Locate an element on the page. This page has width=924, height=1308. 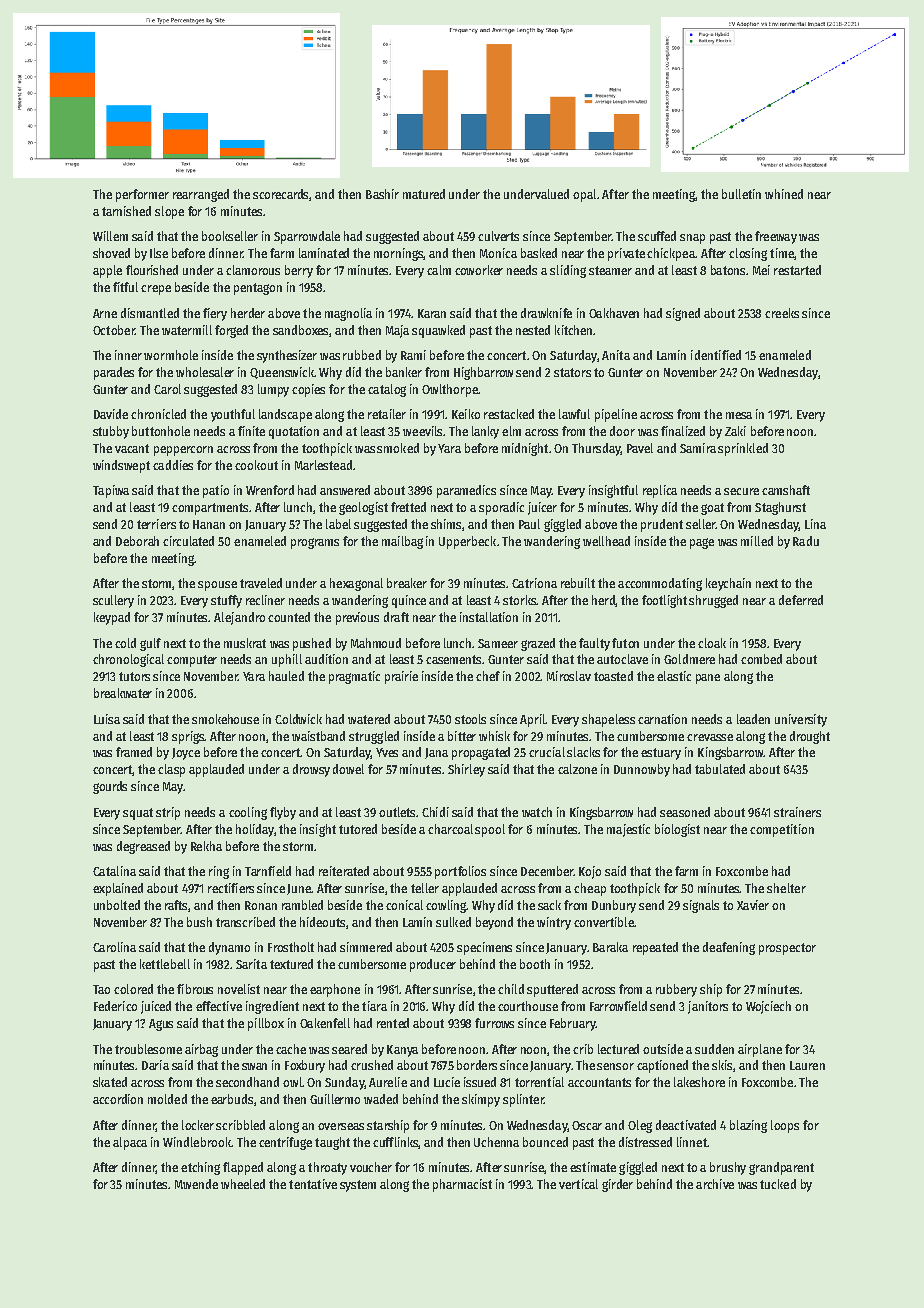
prairie is located at coordinates (401, 677).
